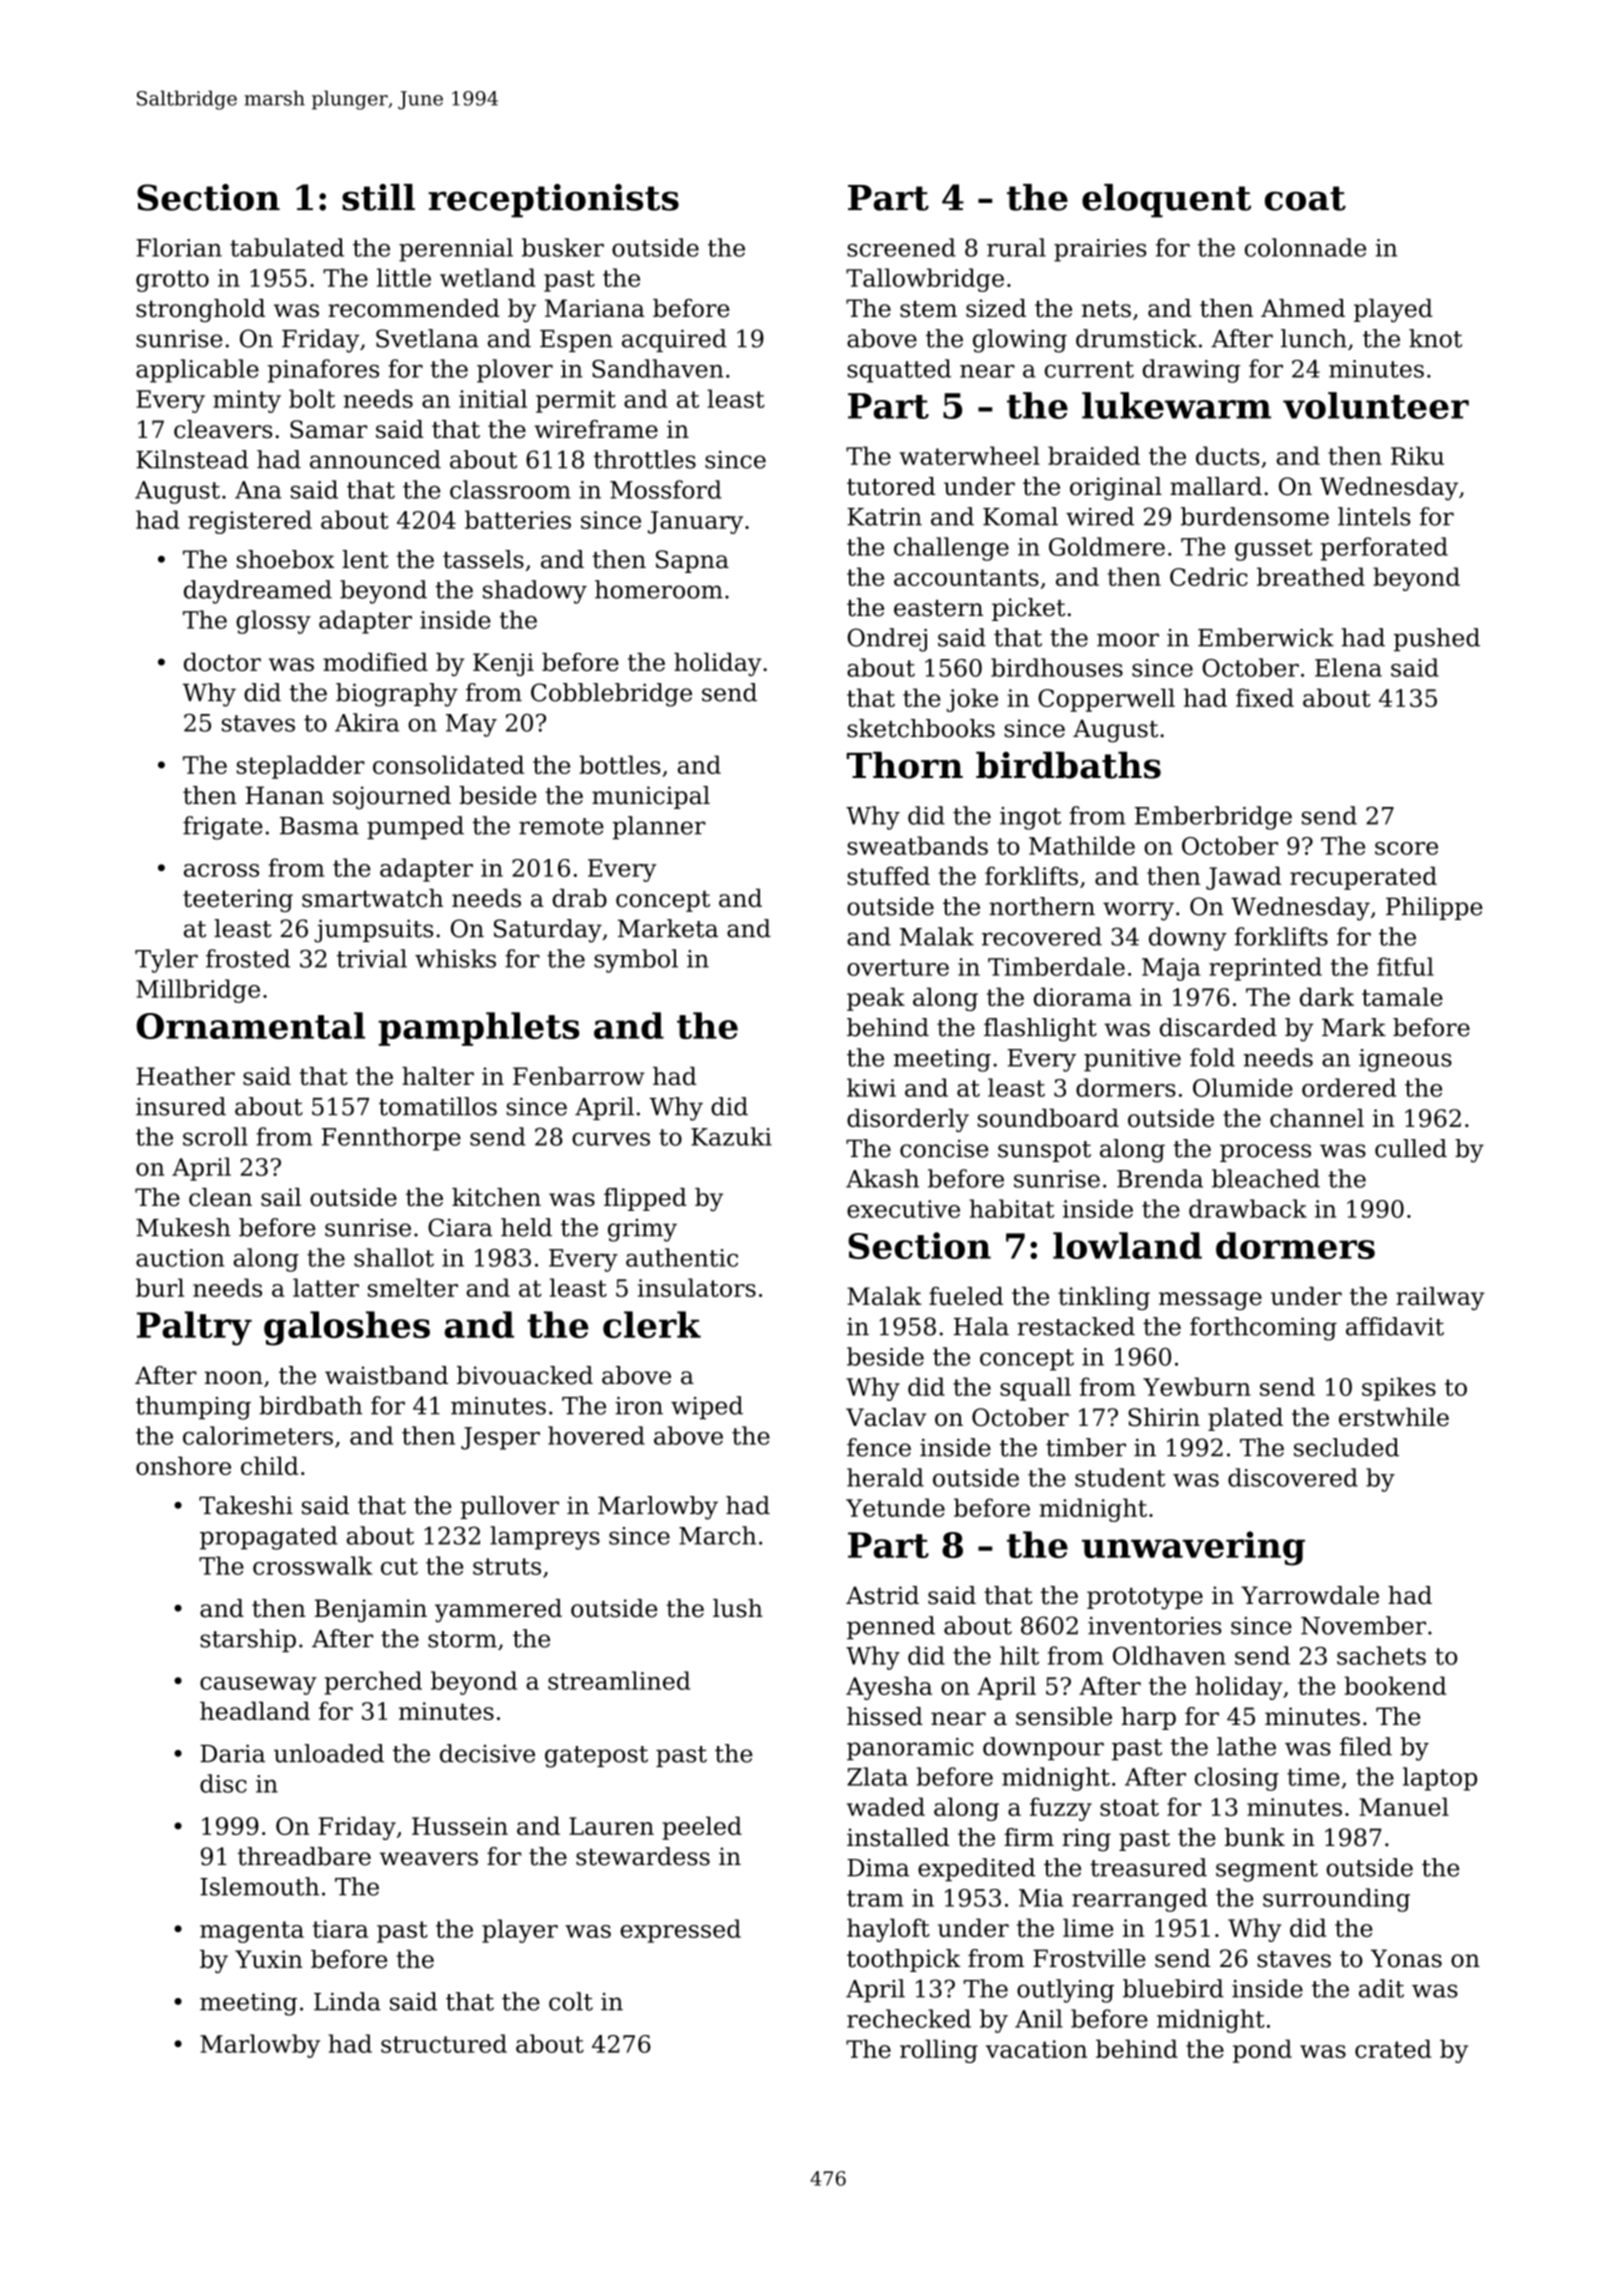 This screenshot has width=1620, height=2292. I want to click on bleached, so click(1266, 1178).
